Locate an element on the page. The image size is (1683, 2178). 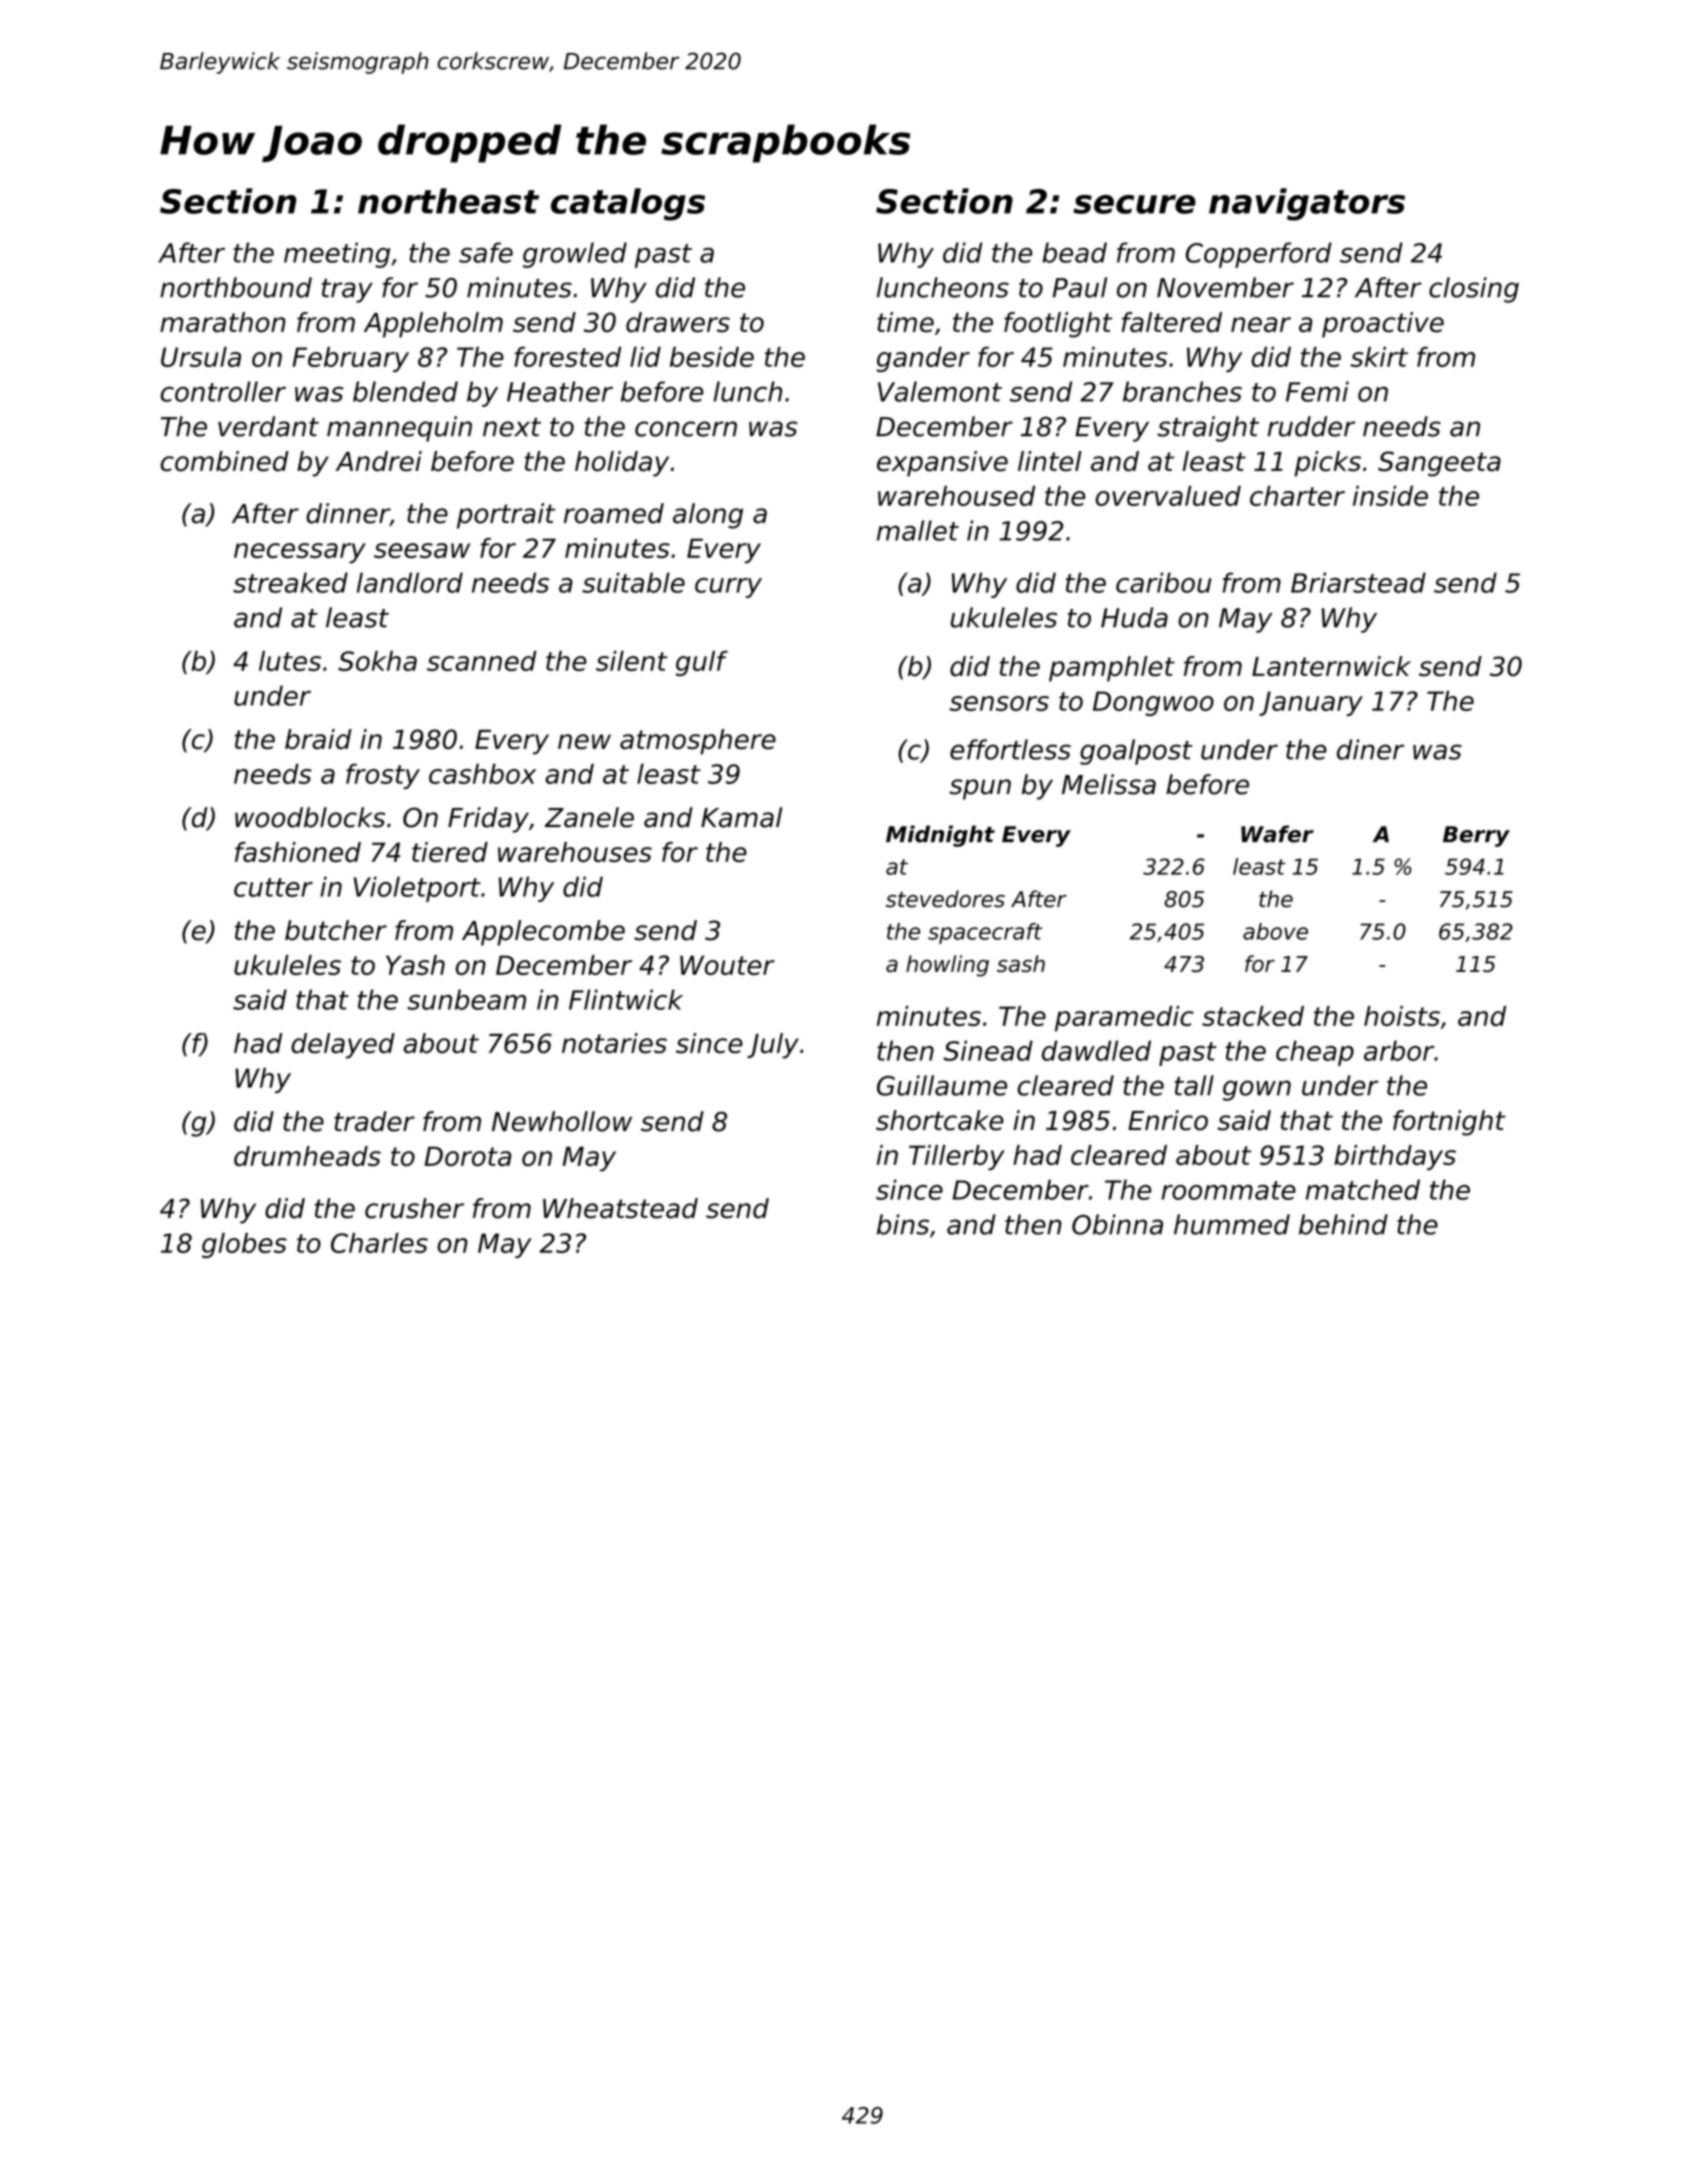
spun is located at coordinates (980, 789).
